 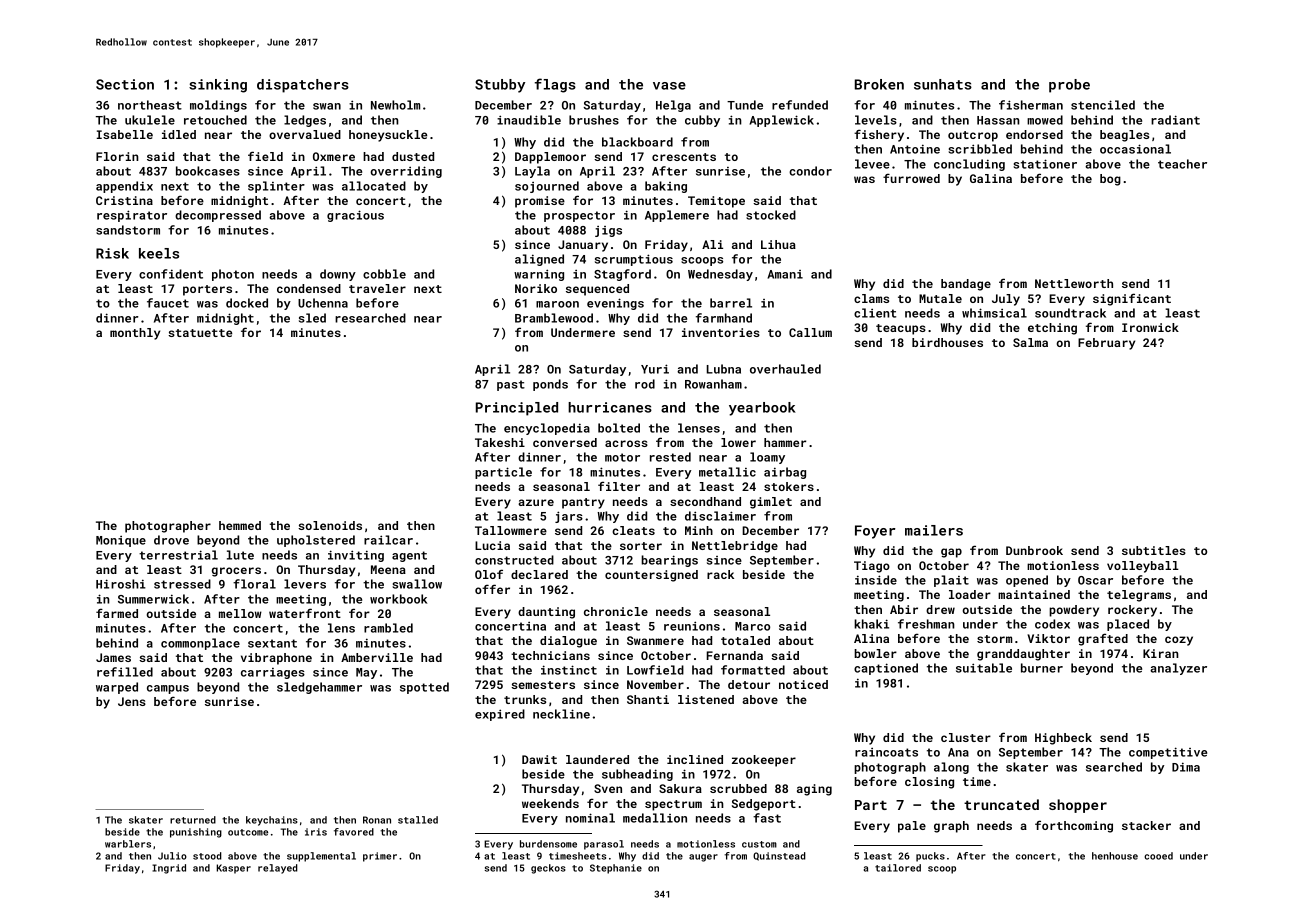 What do you see at coordinates (278, 869) in the screenshot?
I see `relayed` at bounding box center [278, 869].
